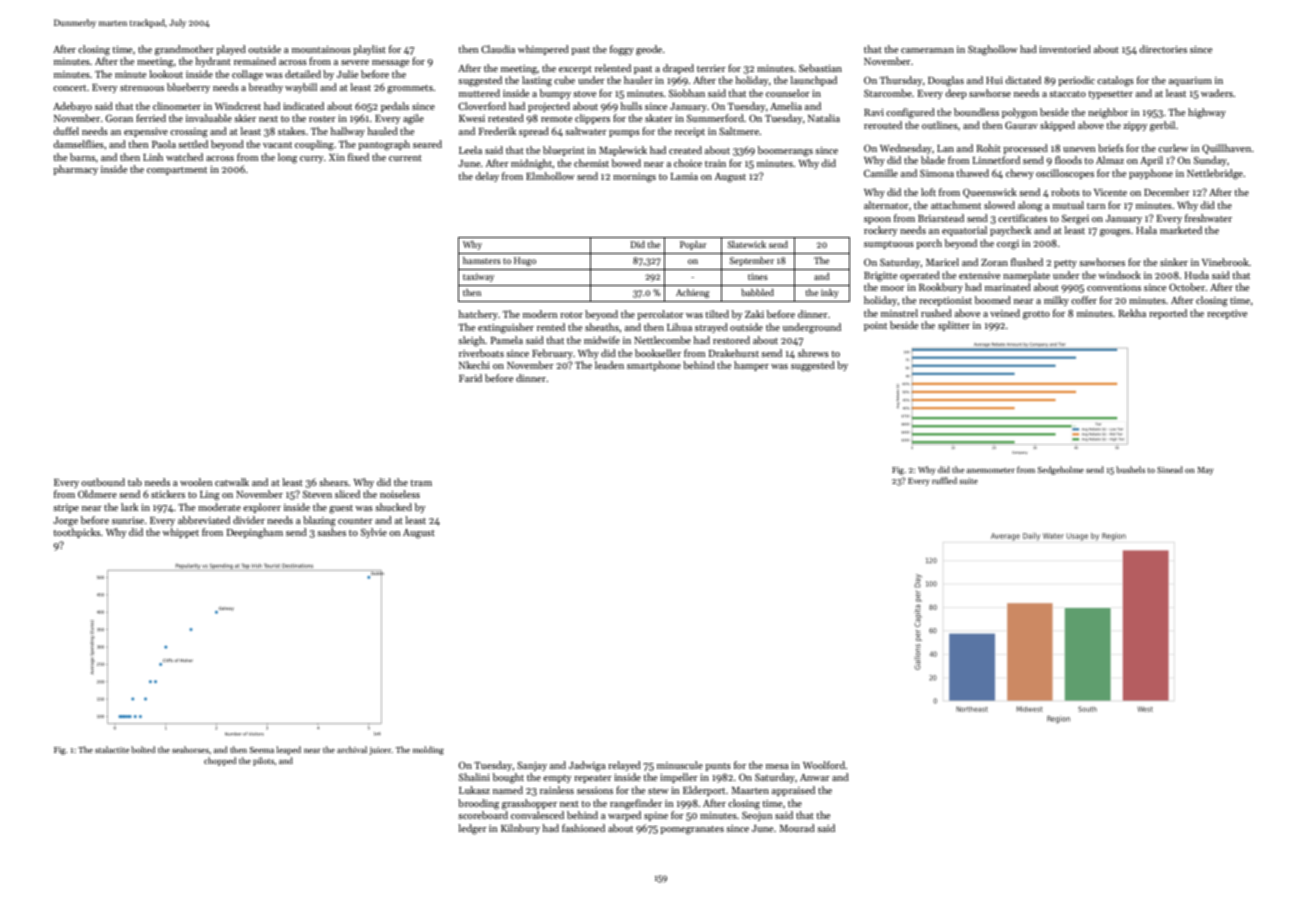  Describe the element at coordinates (1163, 49) in the image. I see `directories` at that location.
